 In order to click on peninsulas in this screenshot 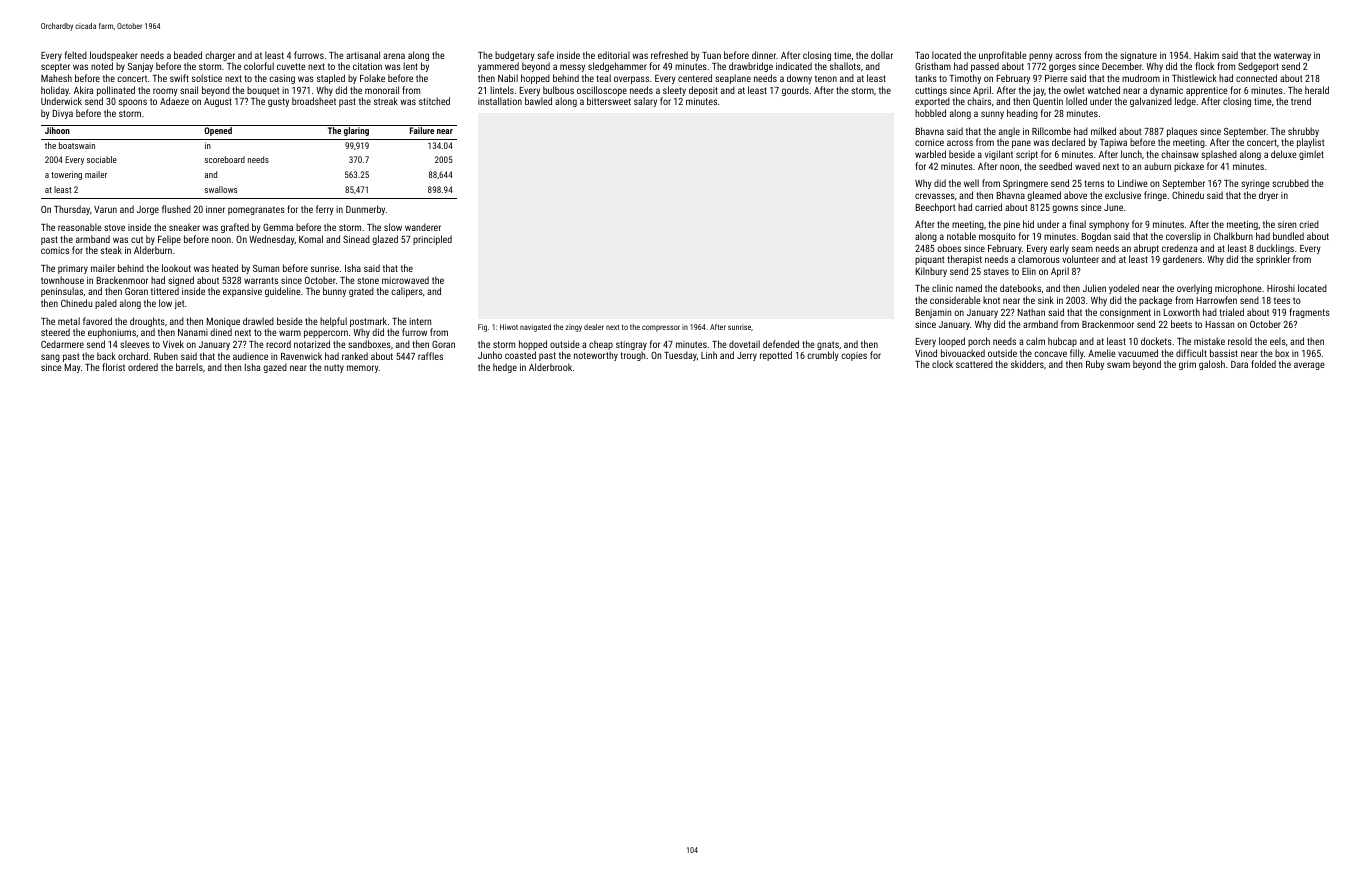, I will do `click(62, 292)`.
